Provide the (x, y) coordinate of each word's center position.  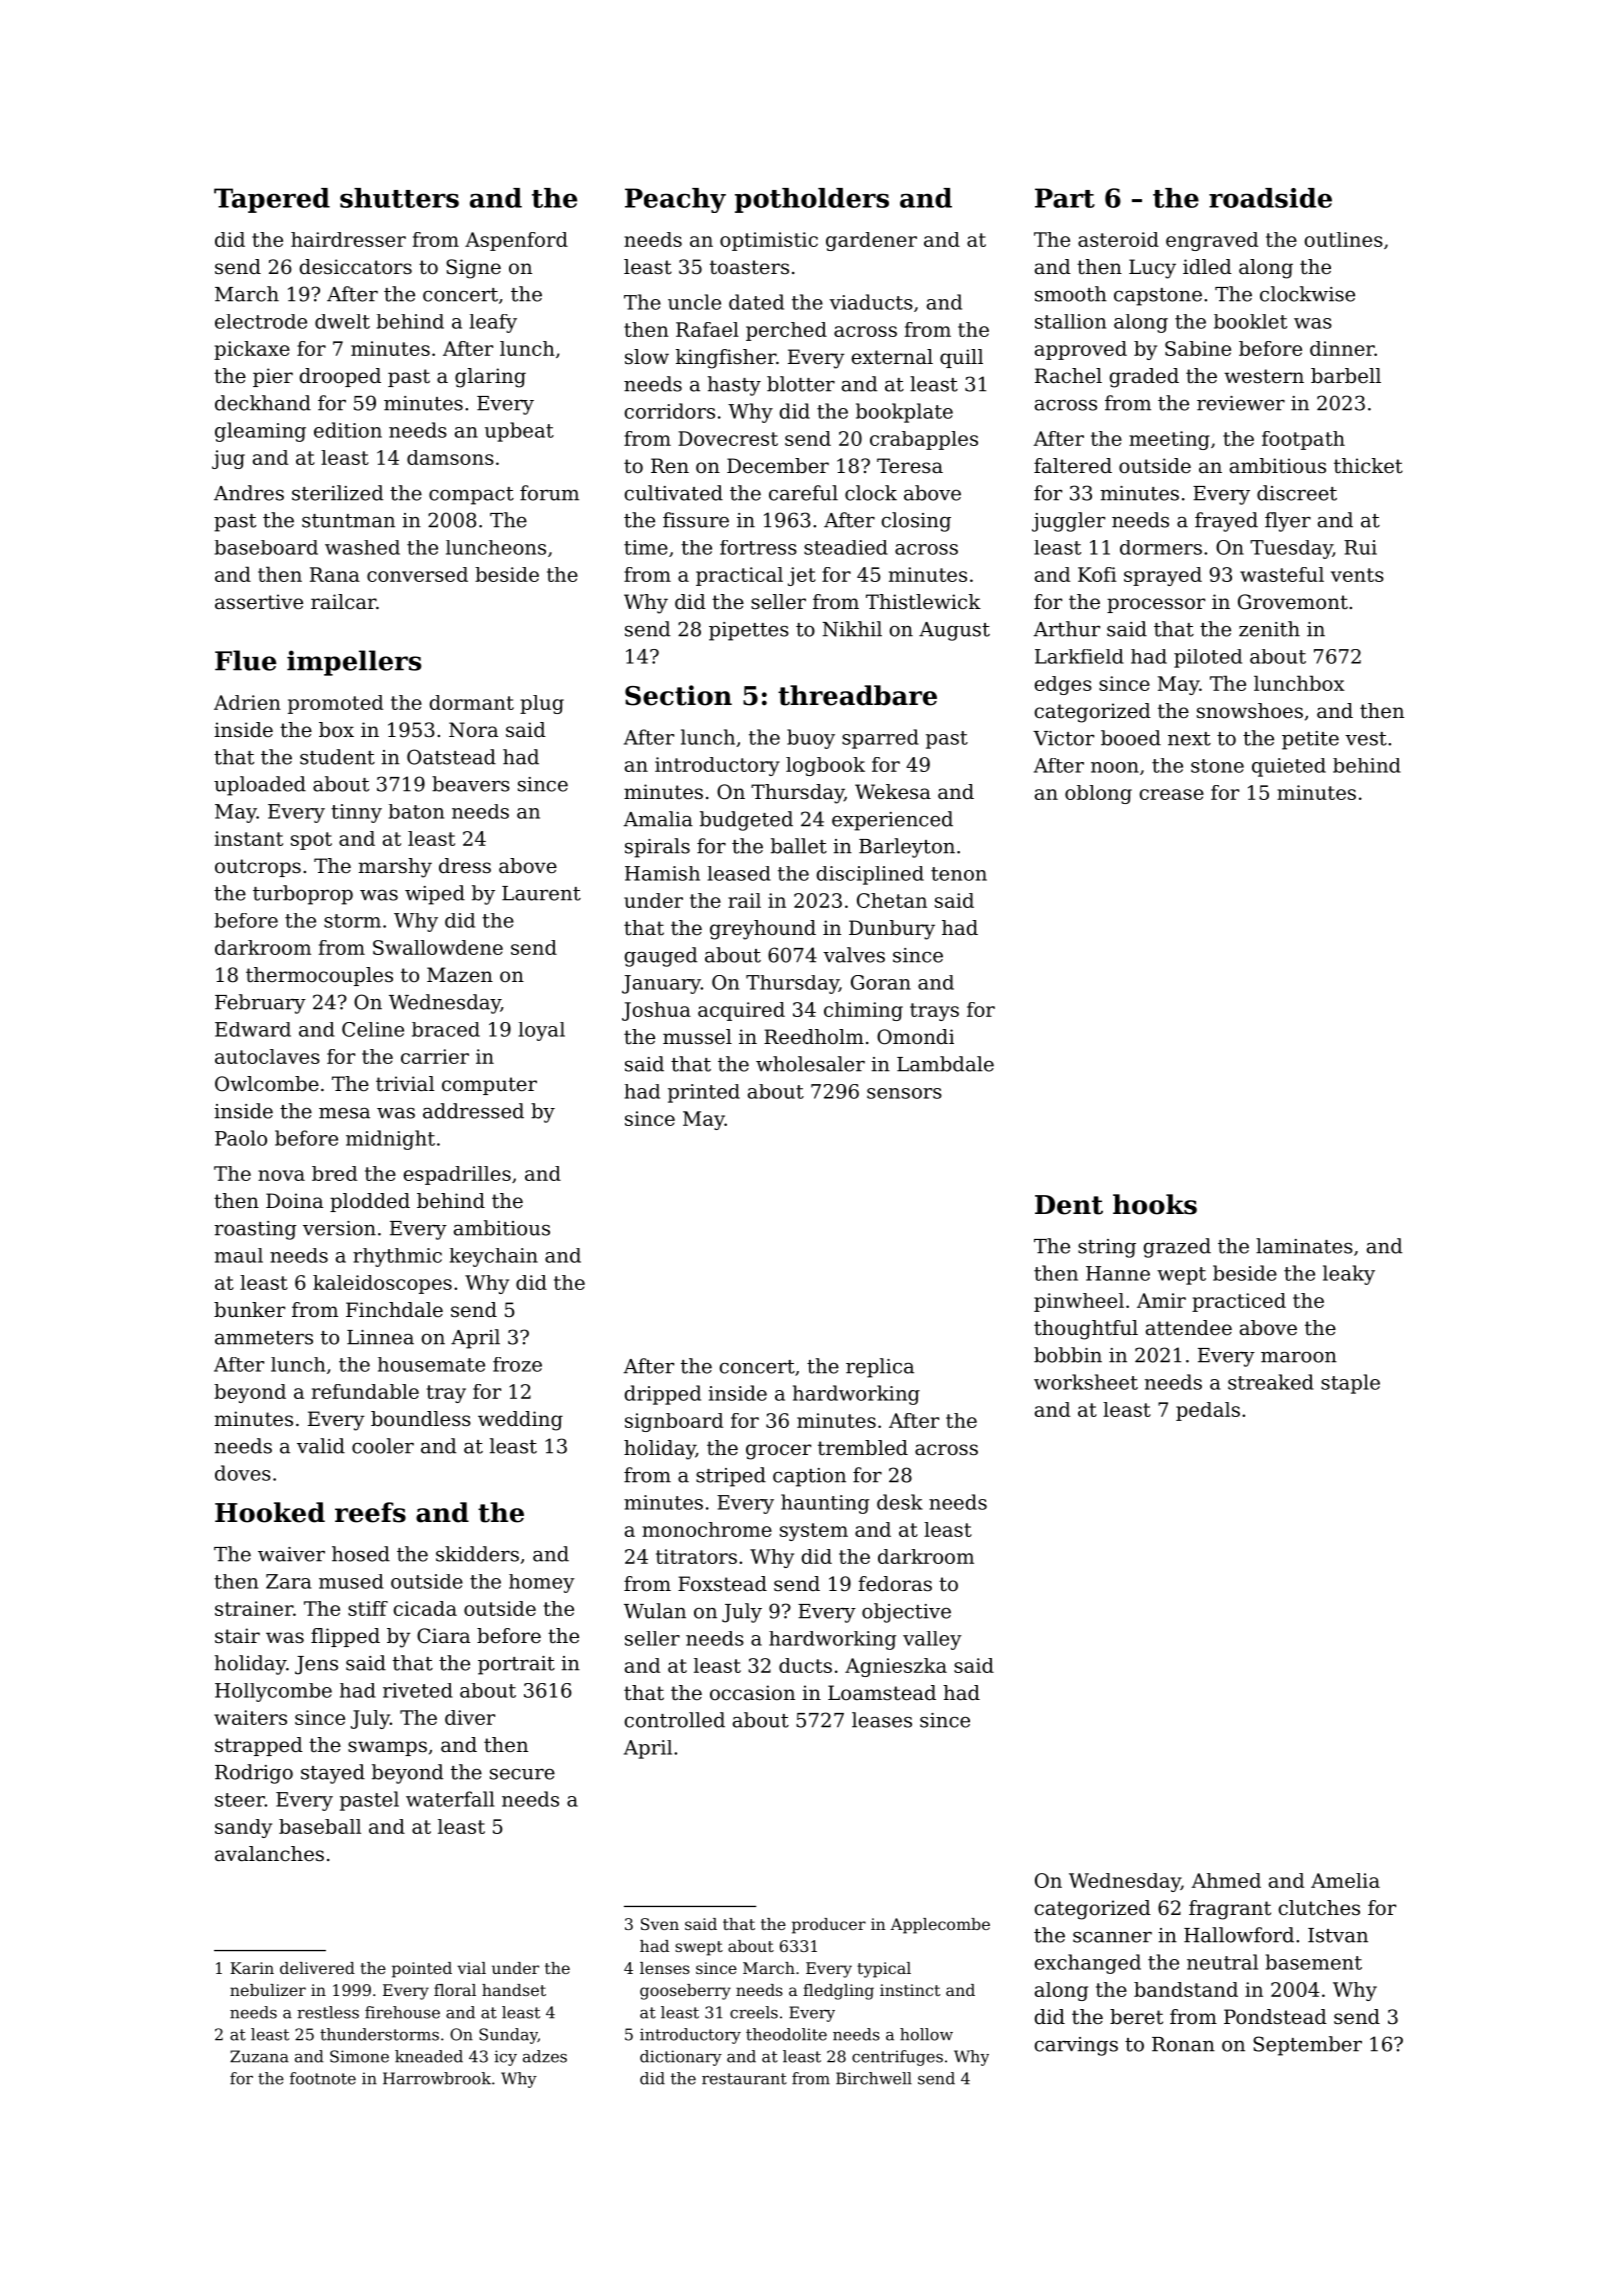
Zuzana (259, 2056)
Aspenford (516, 241)
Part (1065, 198)
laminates (1304, 1246)
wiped (435, 895)
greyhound (763, 930)
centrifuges (897, 2058)
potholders (812, 200)
